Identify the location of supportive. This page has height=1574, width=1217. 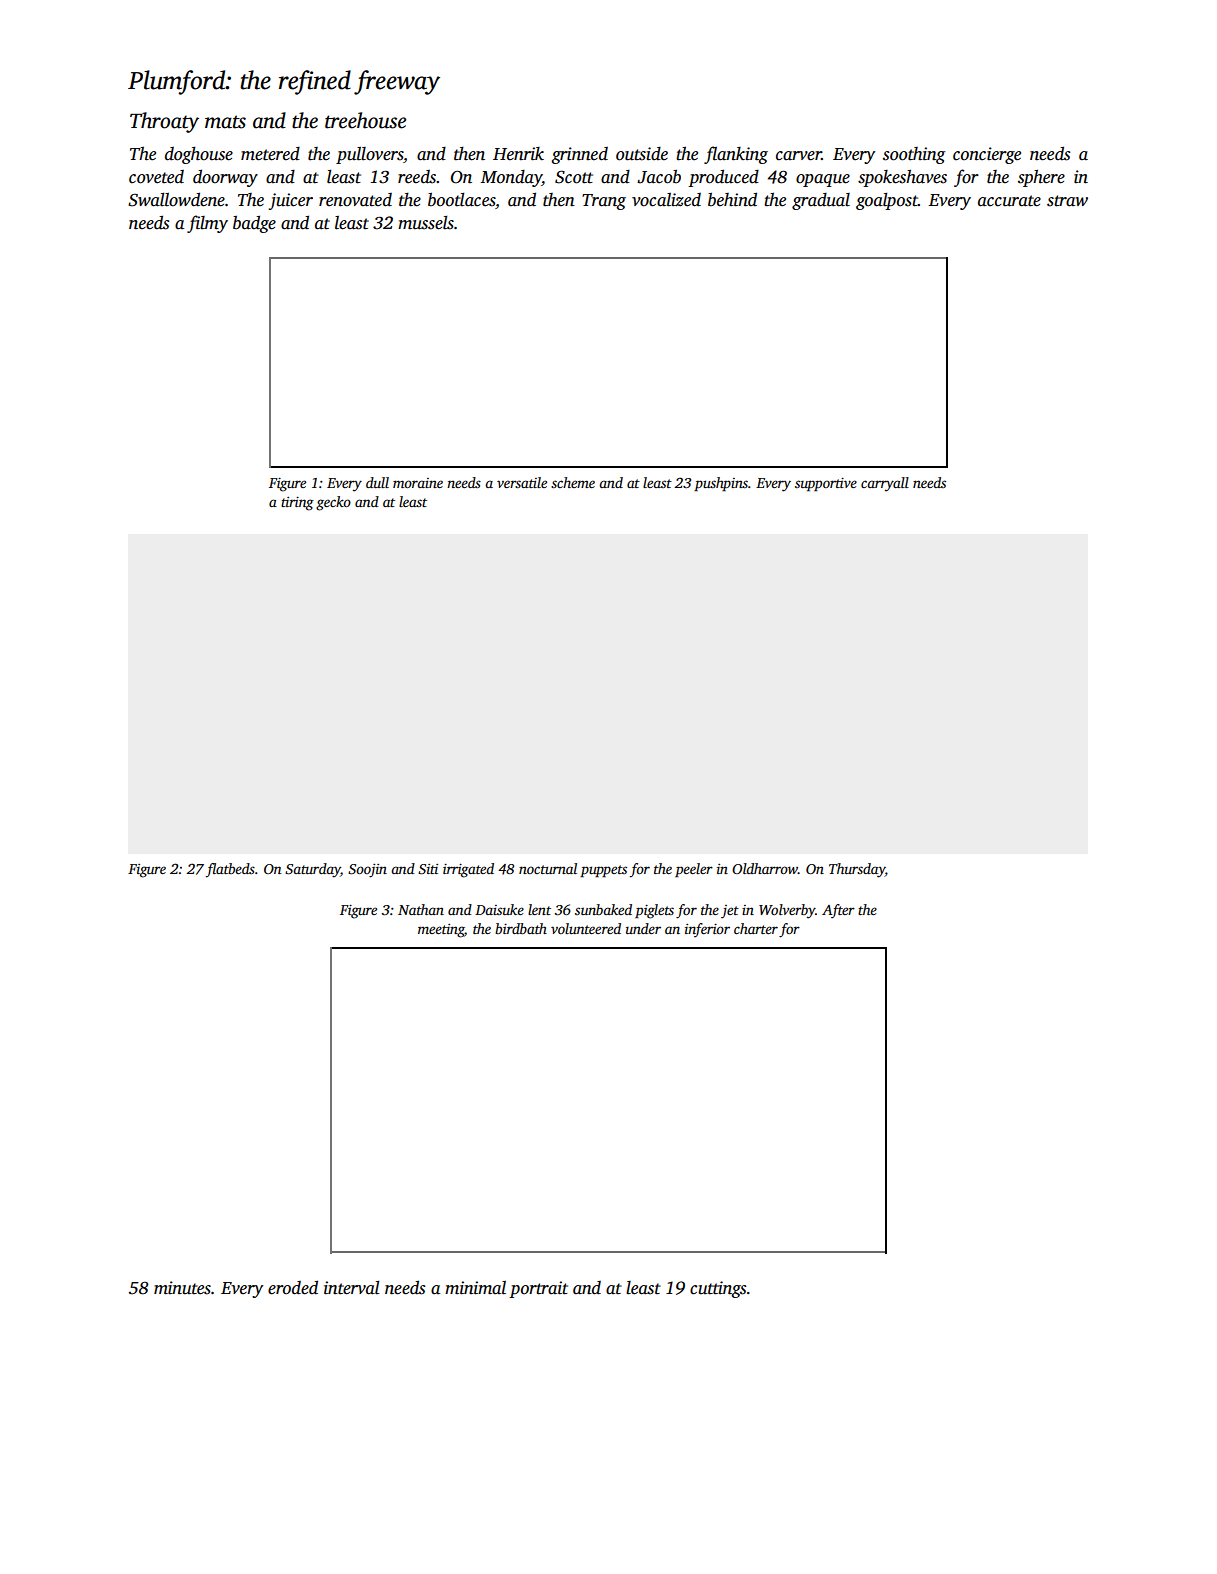
(826, 484).
